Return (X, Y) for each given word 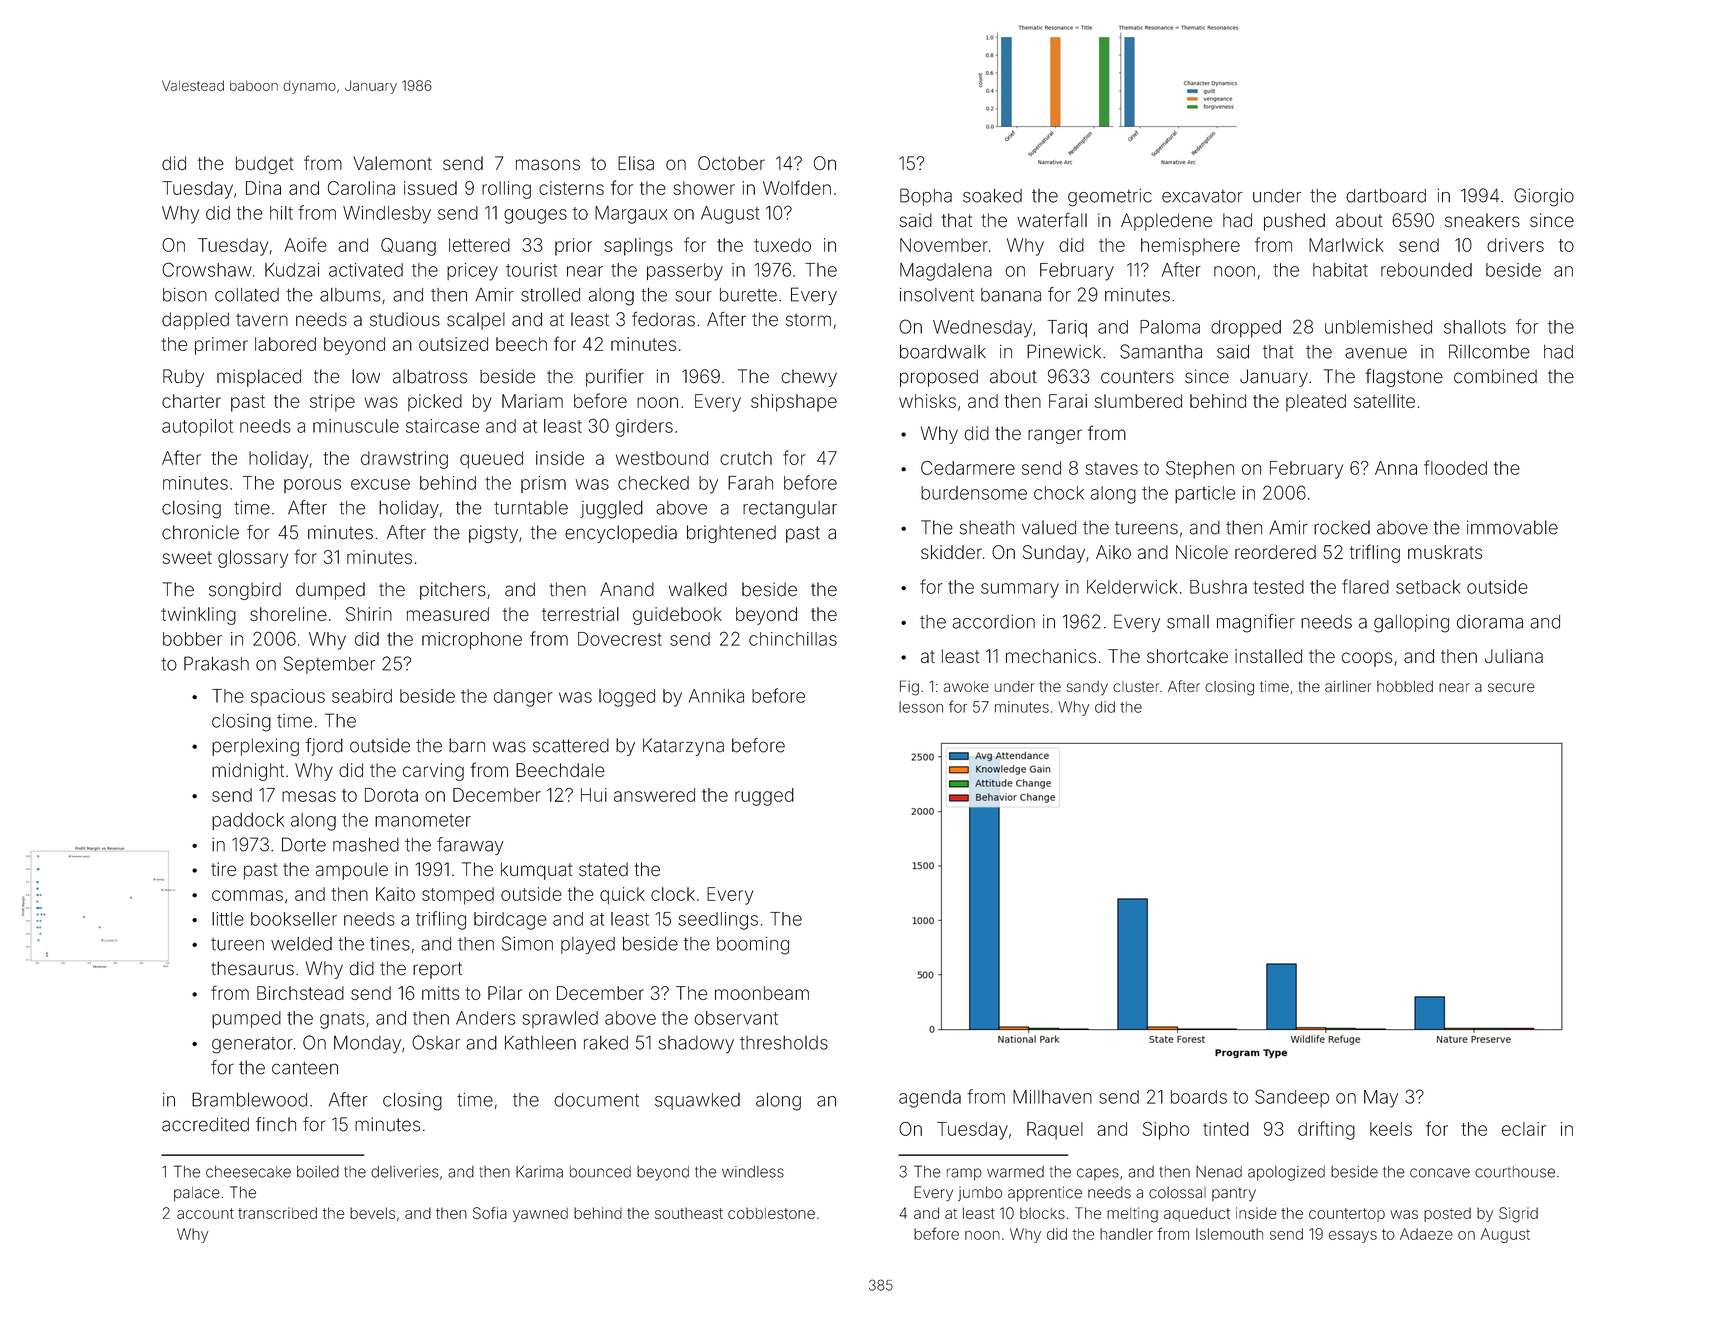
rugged (764, 797)
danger (523, 698)
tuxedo (782, 245)
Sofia (490, 1213)
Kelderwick (1132, 587)
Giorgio (1544, 197)
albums (350, 295)
